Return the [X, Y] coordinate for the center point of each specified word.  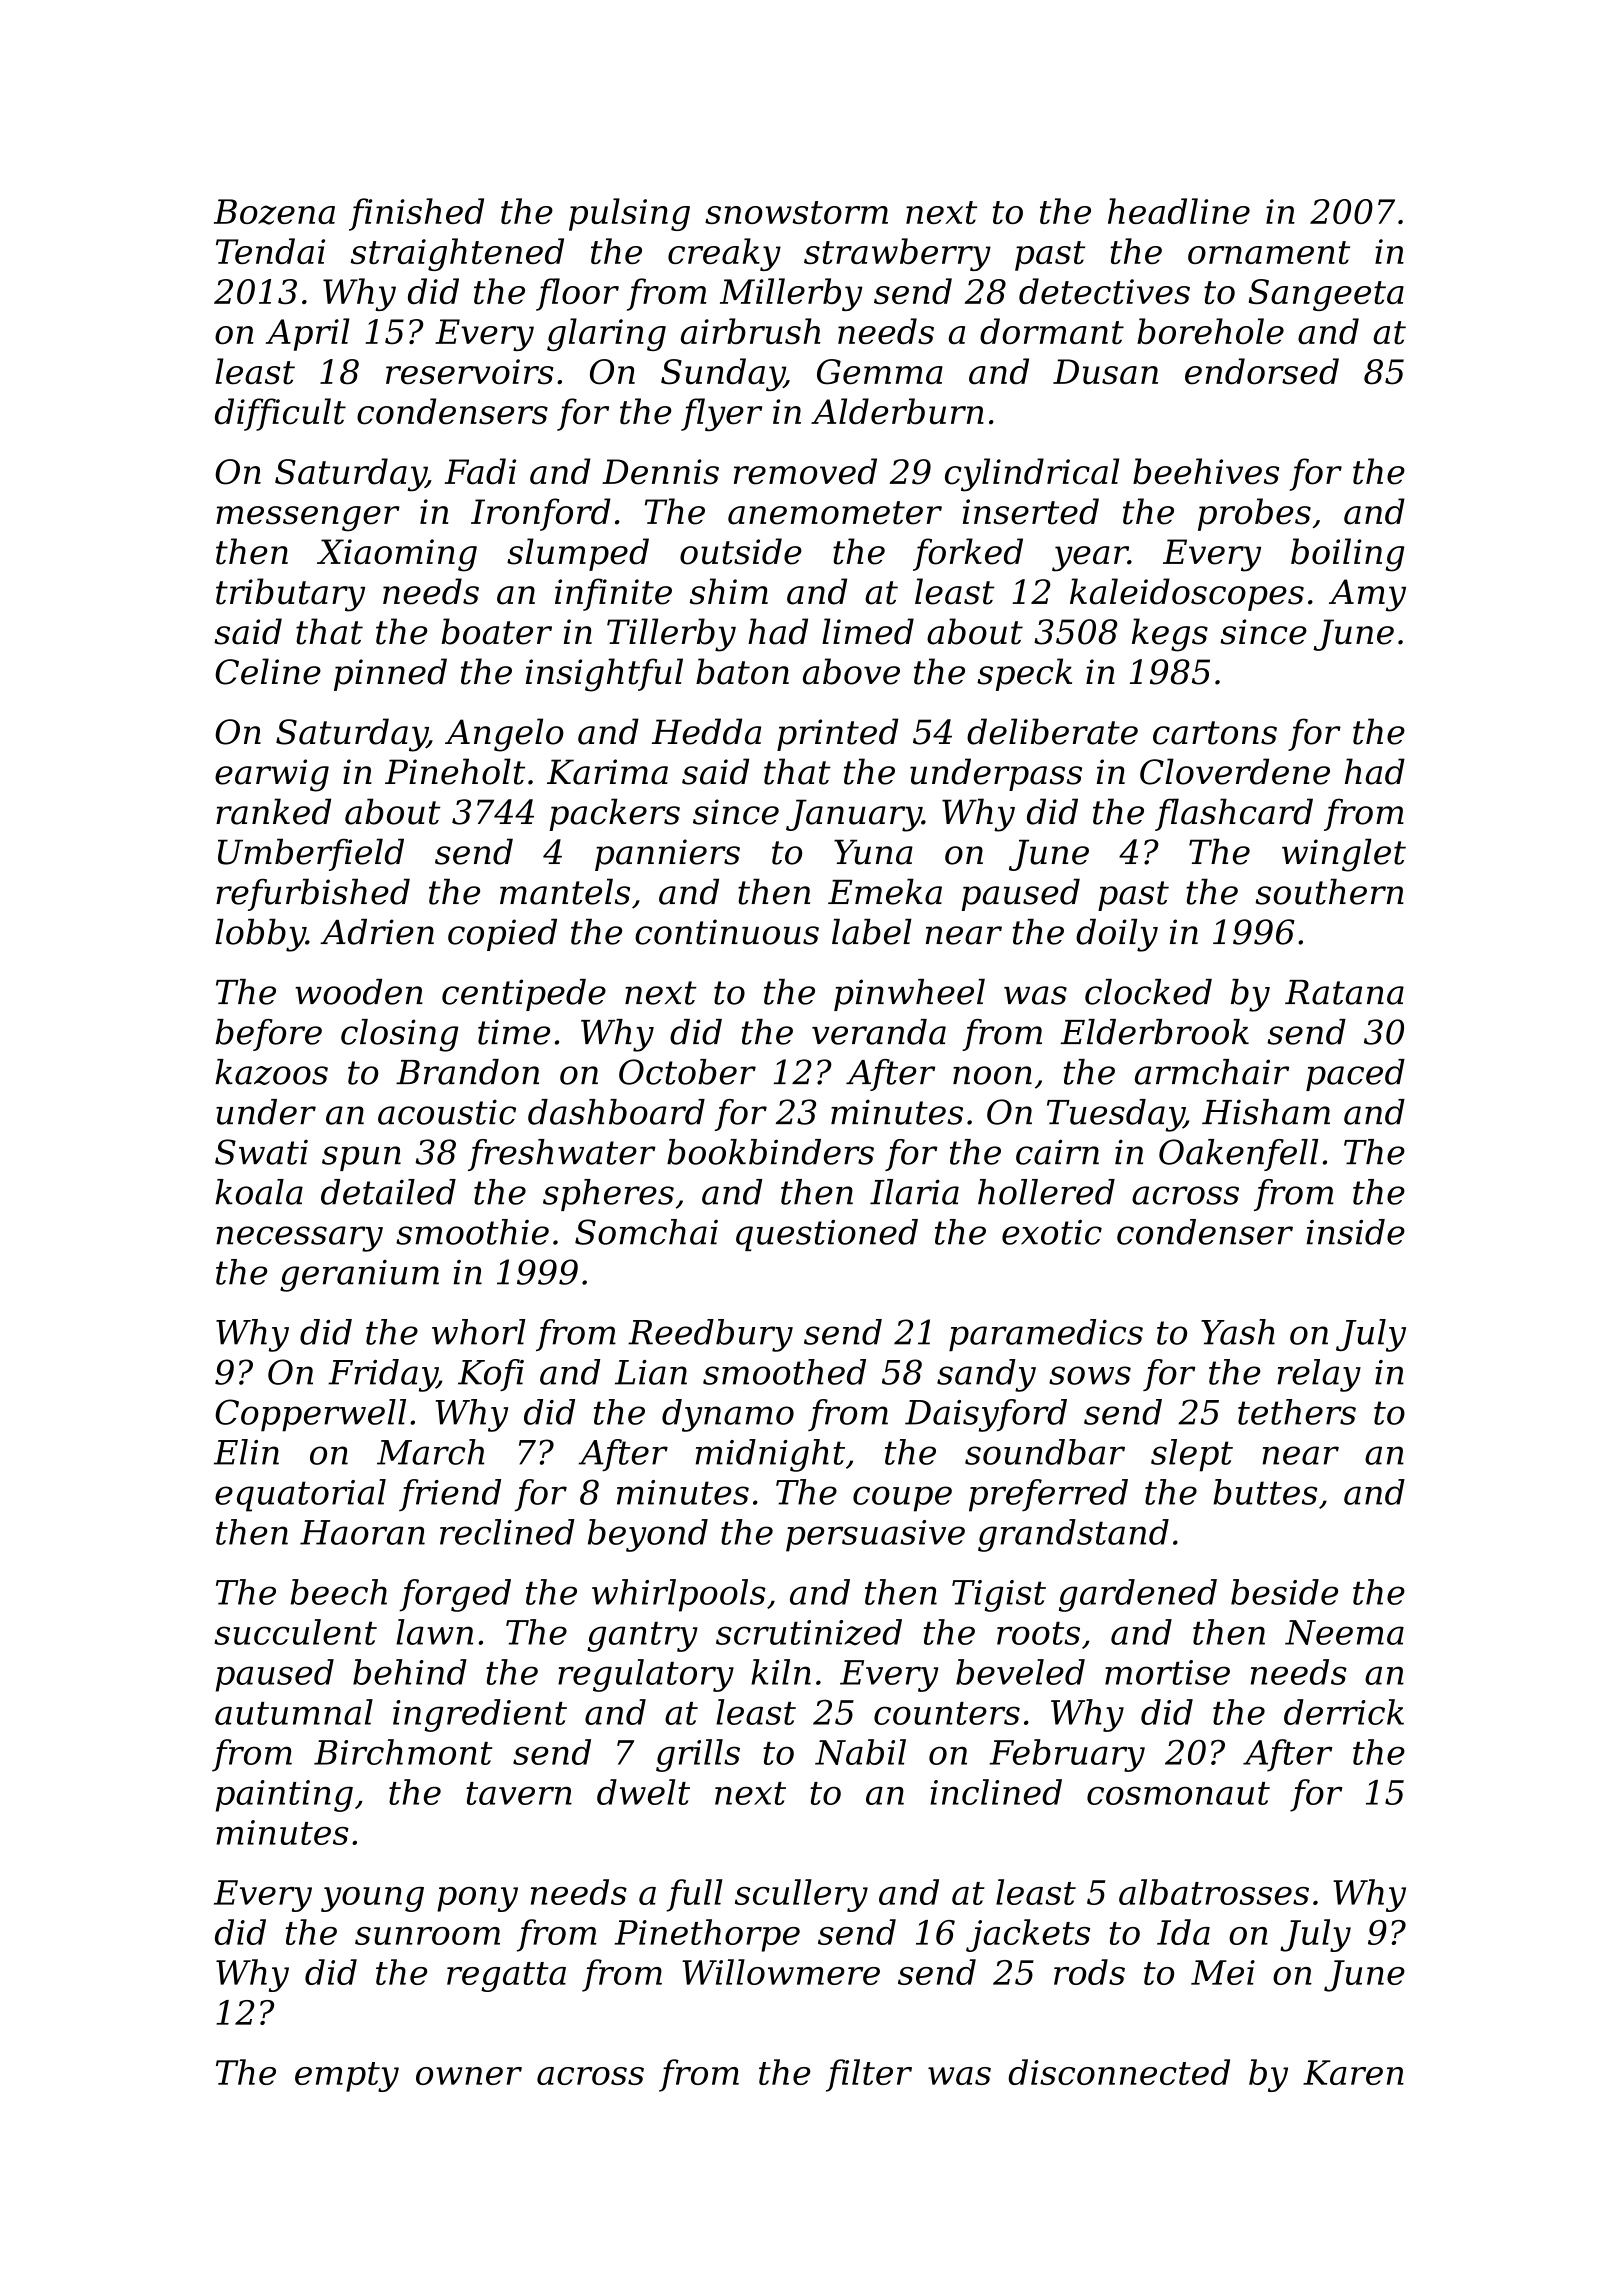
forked [968, 554]
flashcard [1234, 814]
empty [347, 2077]
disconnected [1119, 2072]
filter [869, 2075]
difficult [280, 414]
